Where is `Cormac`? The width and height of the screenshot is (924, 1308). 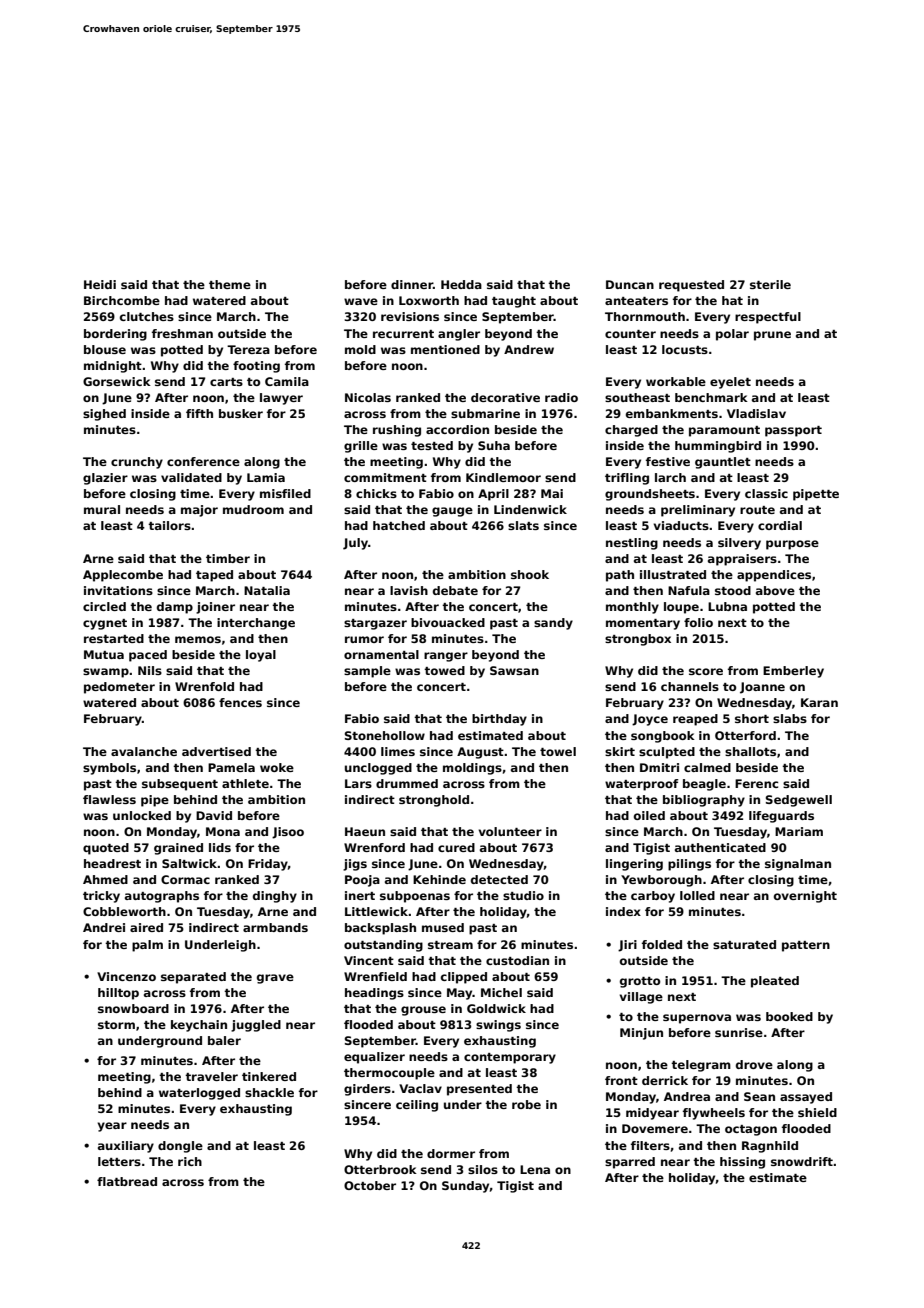 Cormac is located at coordinates (185, 879).
